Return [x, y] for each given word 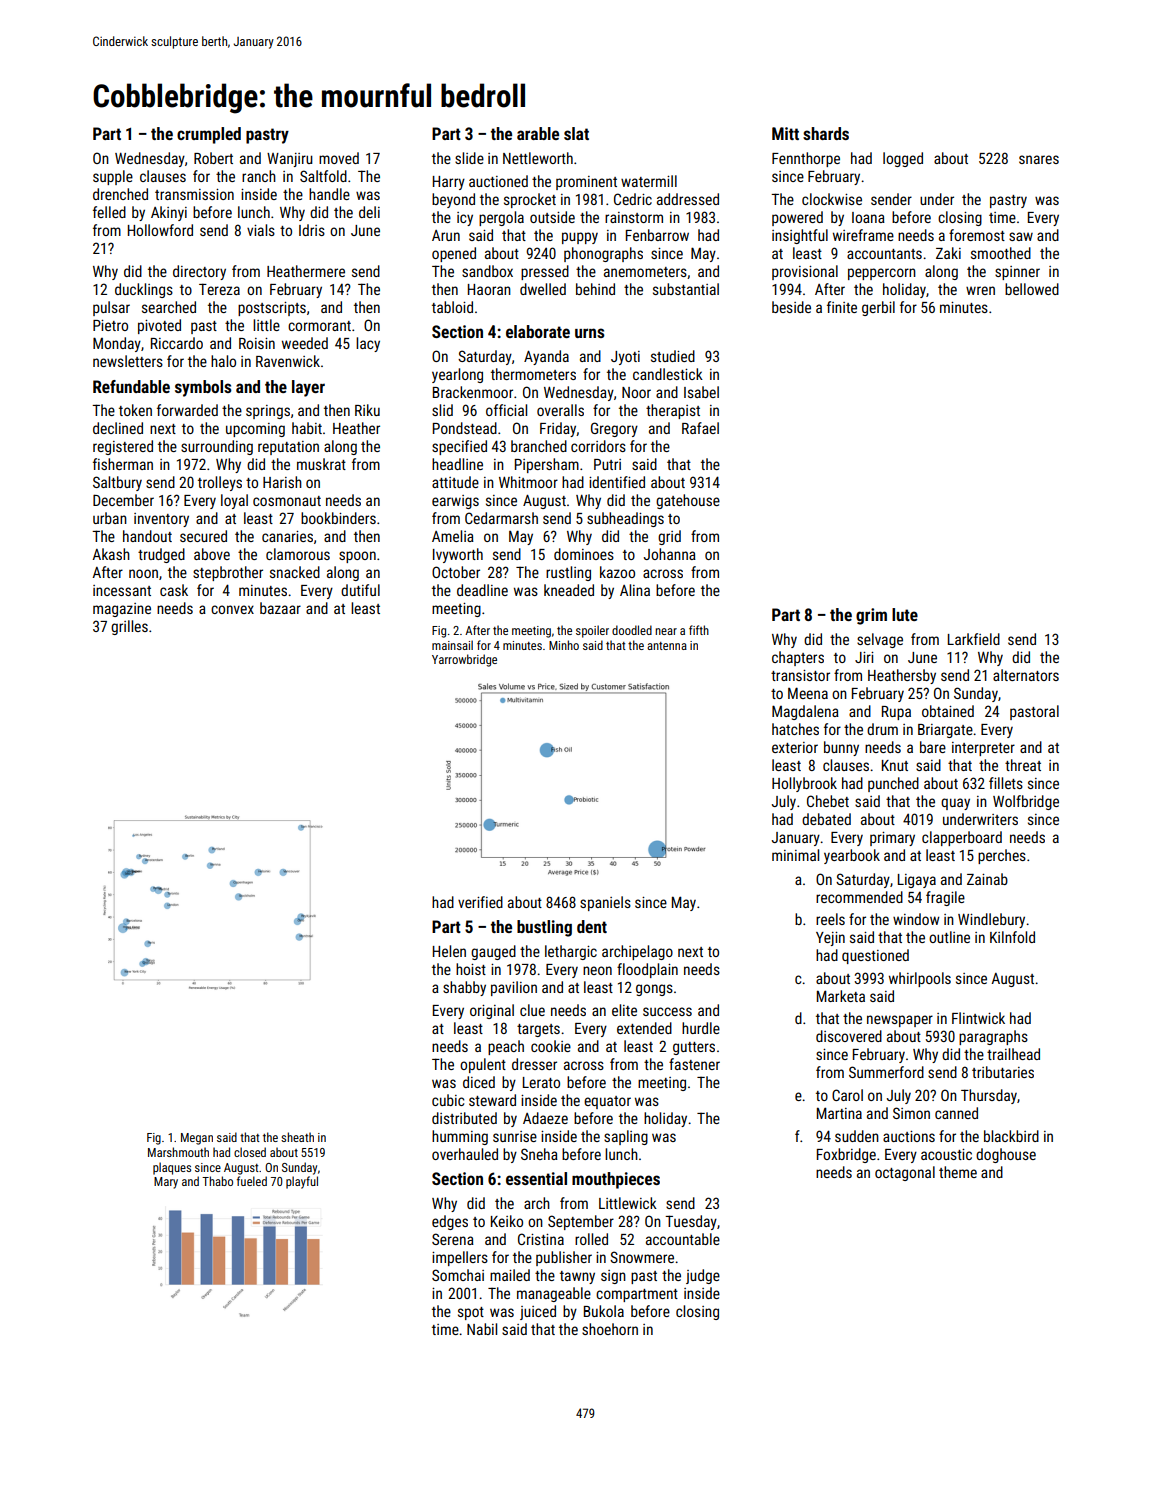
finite [842, 307]
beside [791, 307]
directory [199, 272]
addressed [688, 199]
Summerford [886, 1072]
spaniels [605, 903]
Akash [111, 554]
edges [450, 1222]
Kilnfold [1012, 937]
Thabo [217, 1181]
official [506, 410]
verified [480, 902]
